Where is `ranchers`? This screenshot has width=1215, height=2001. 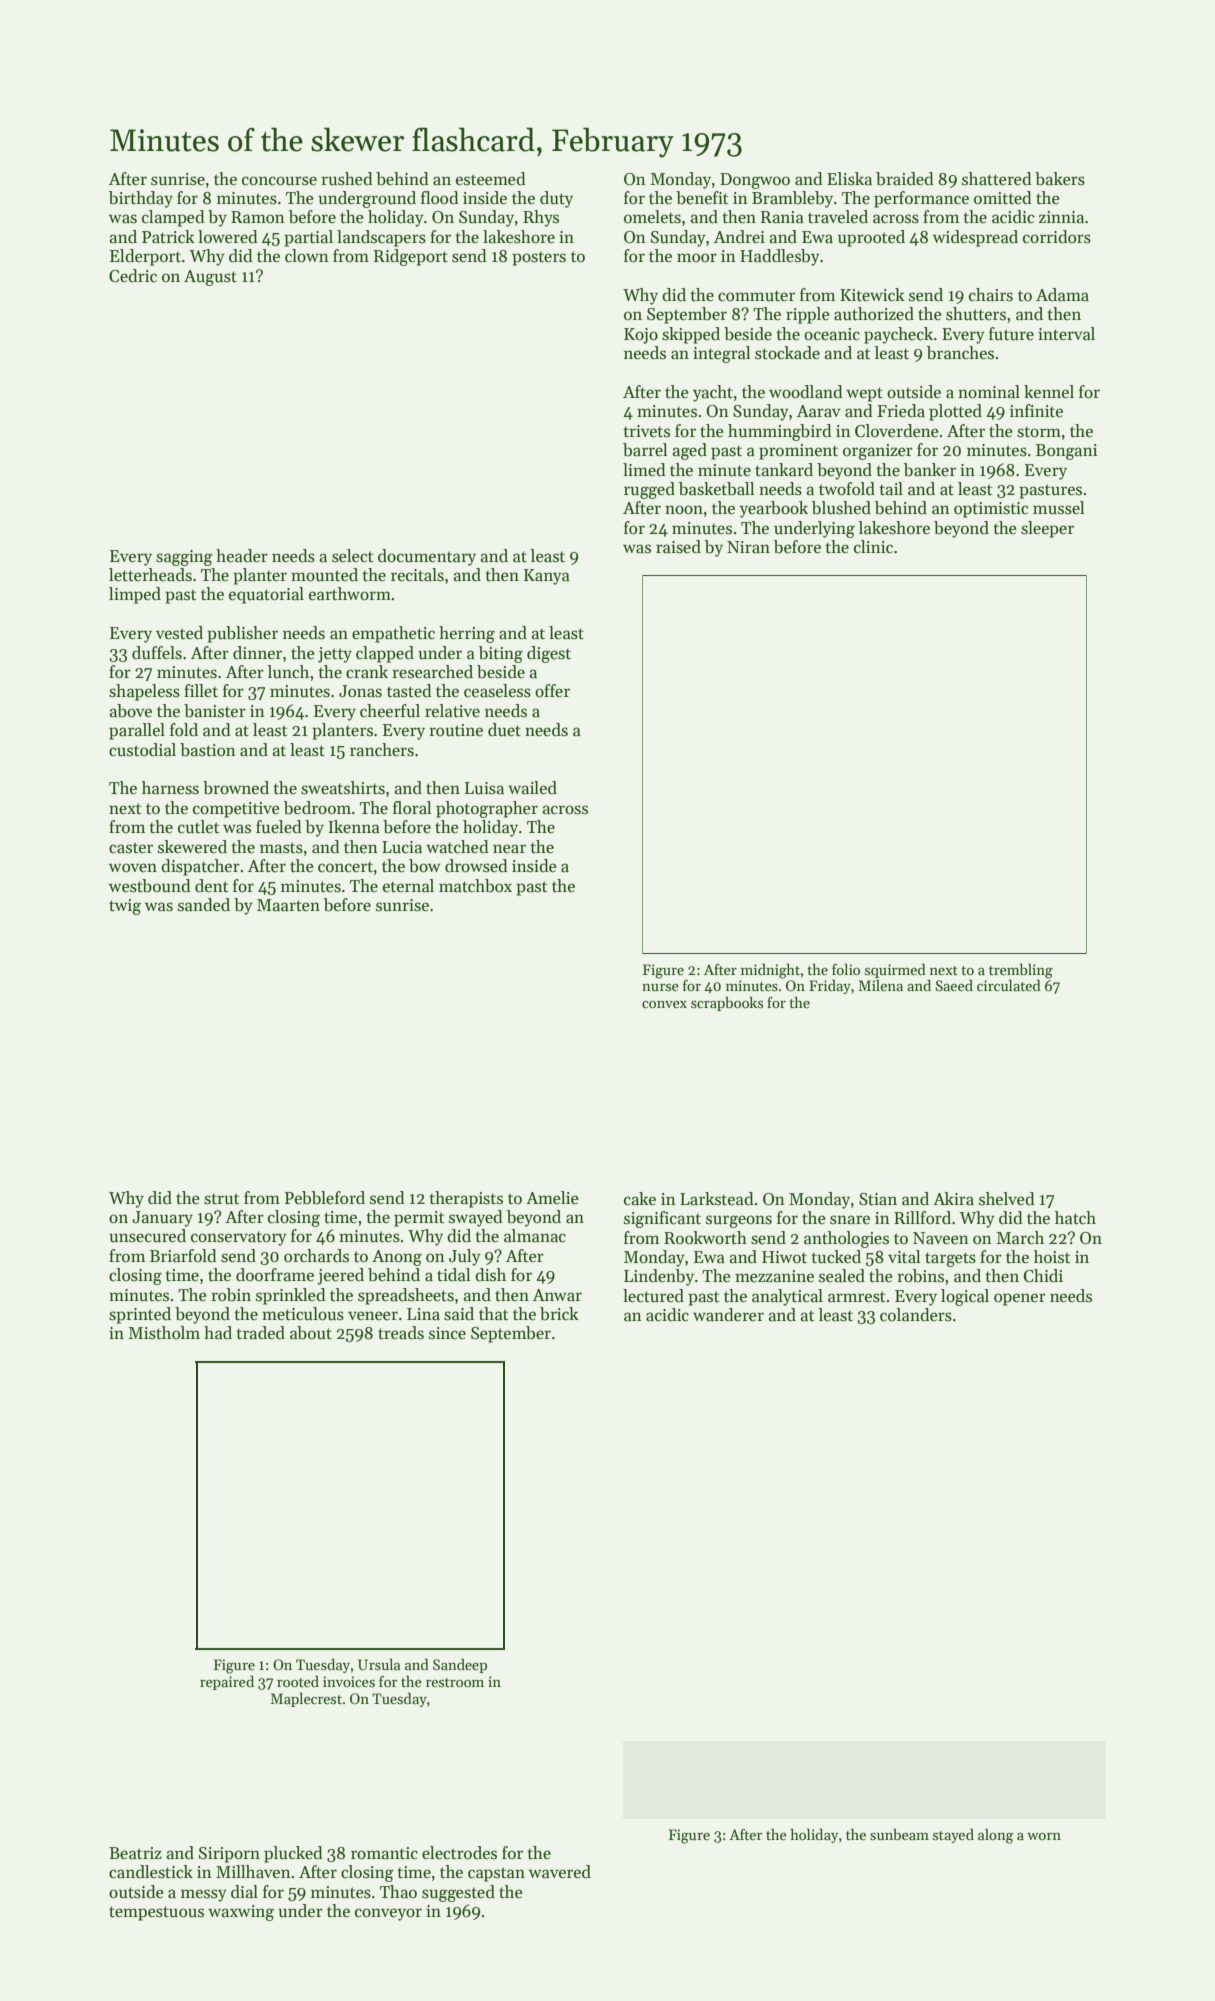
ranchers is located at coordinates (382, 750).
